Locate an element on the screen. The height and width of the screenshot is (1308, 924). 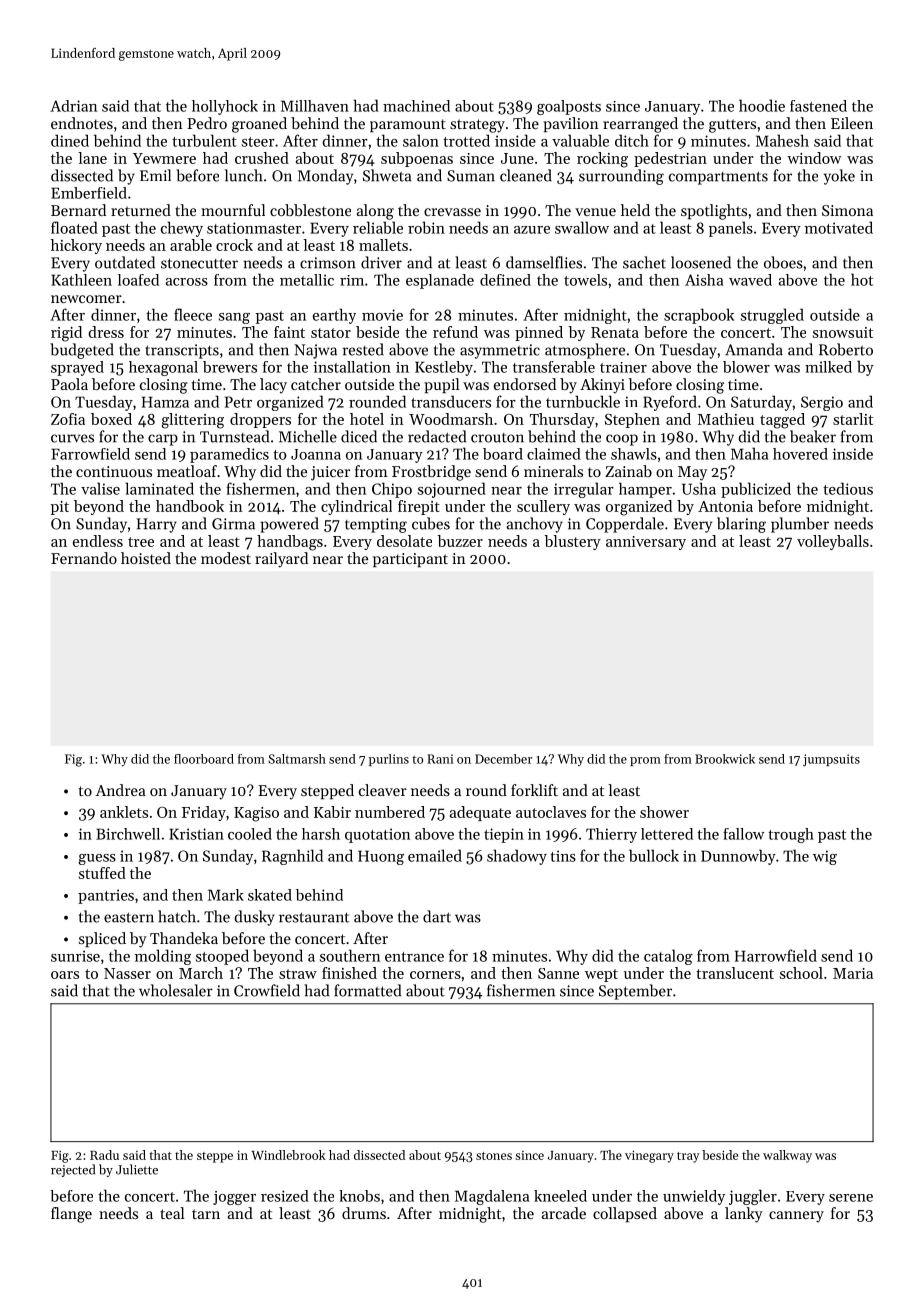
carp is located at coordinates (163, 440).
